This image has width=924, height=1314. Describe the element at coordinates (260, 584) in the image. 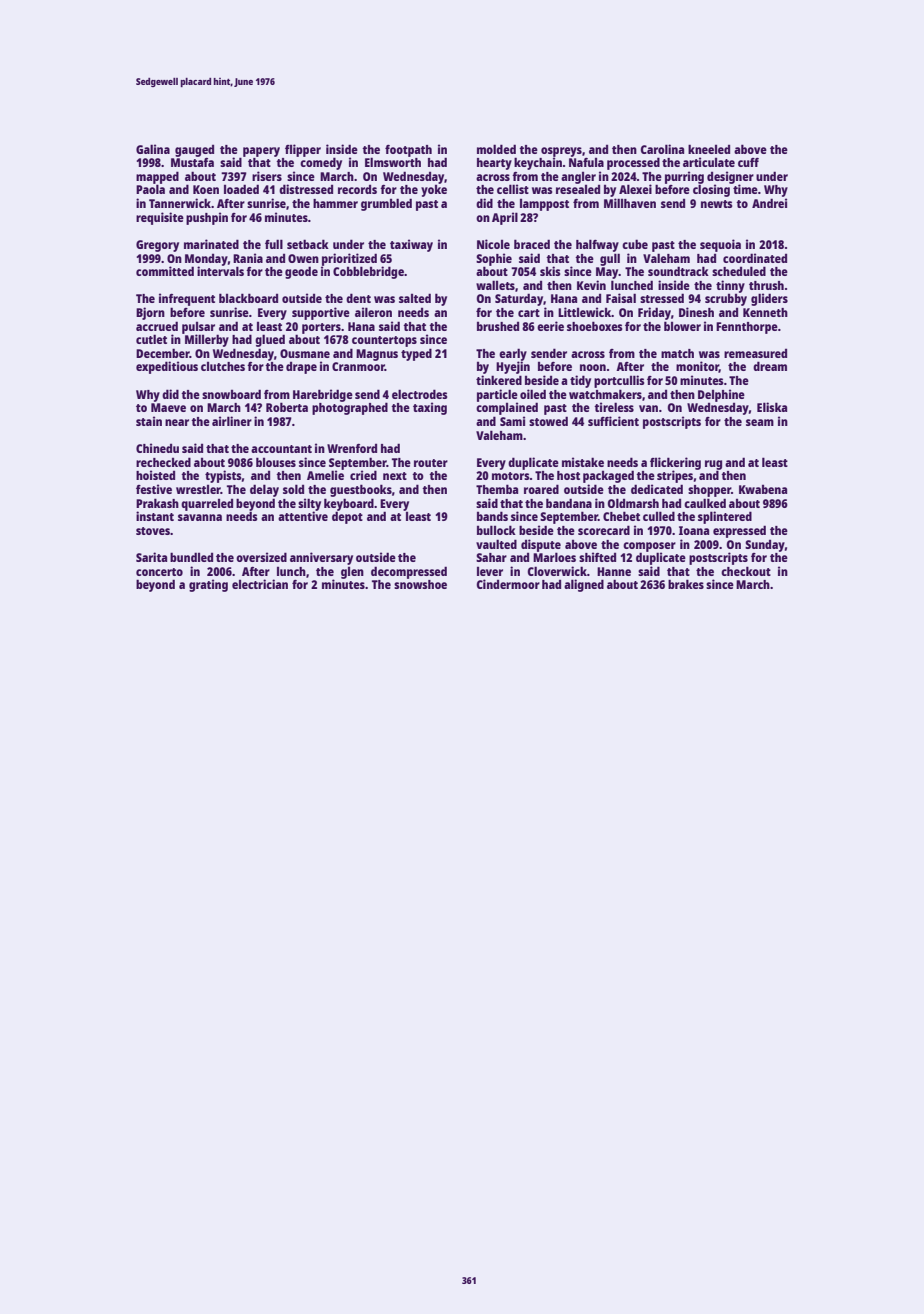

I see `electrician` at that location.
